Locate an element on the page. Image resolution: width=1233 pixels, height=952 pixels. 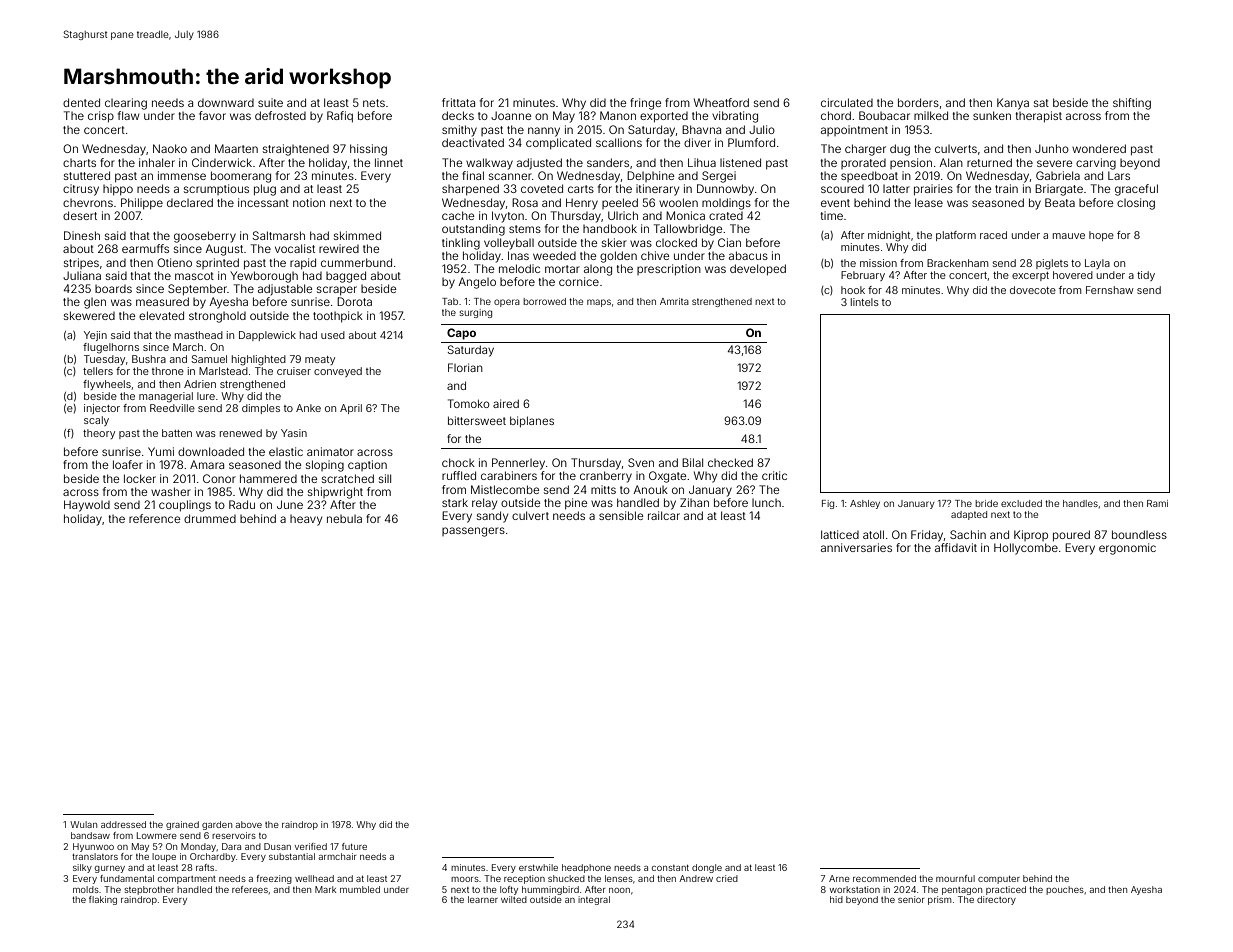
dented is located at coordinates (81, 102).
